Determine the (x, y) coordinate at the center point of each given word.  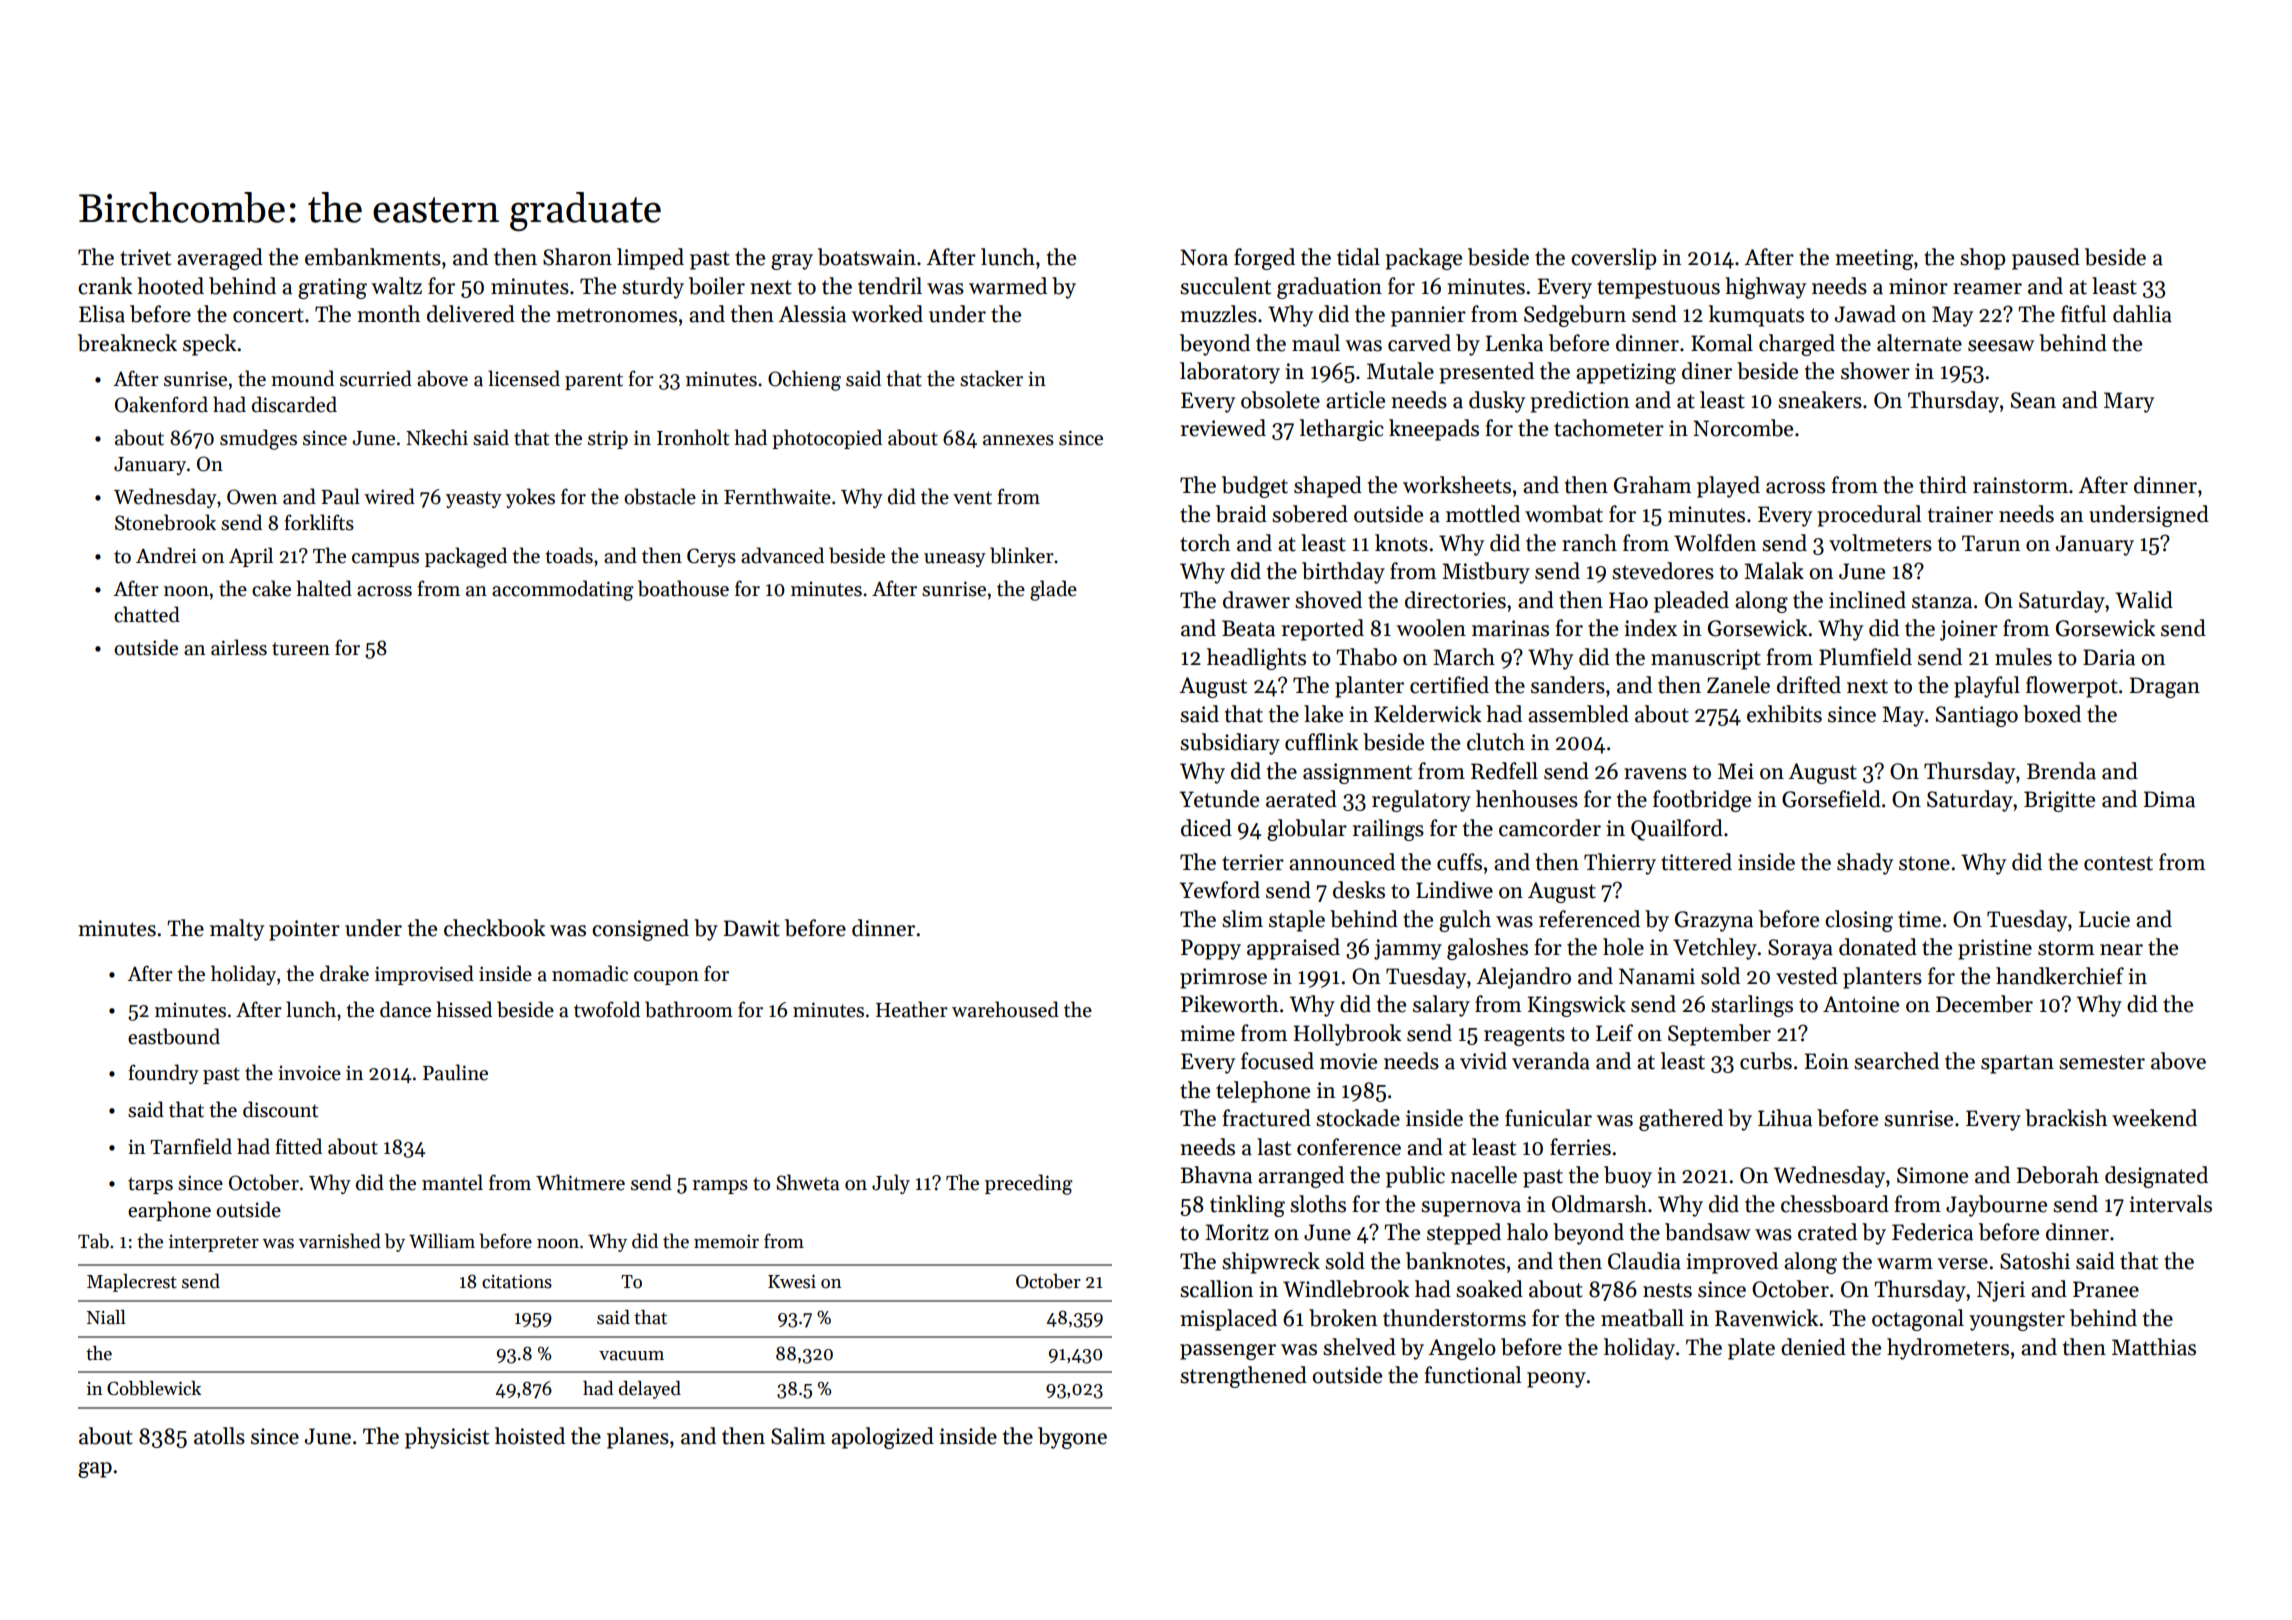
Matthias (2154, 1347)
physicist (447, 1438)
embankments (373, 257)
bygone (1072, 1438)
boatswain (867, 257)
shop (1982, 259)
